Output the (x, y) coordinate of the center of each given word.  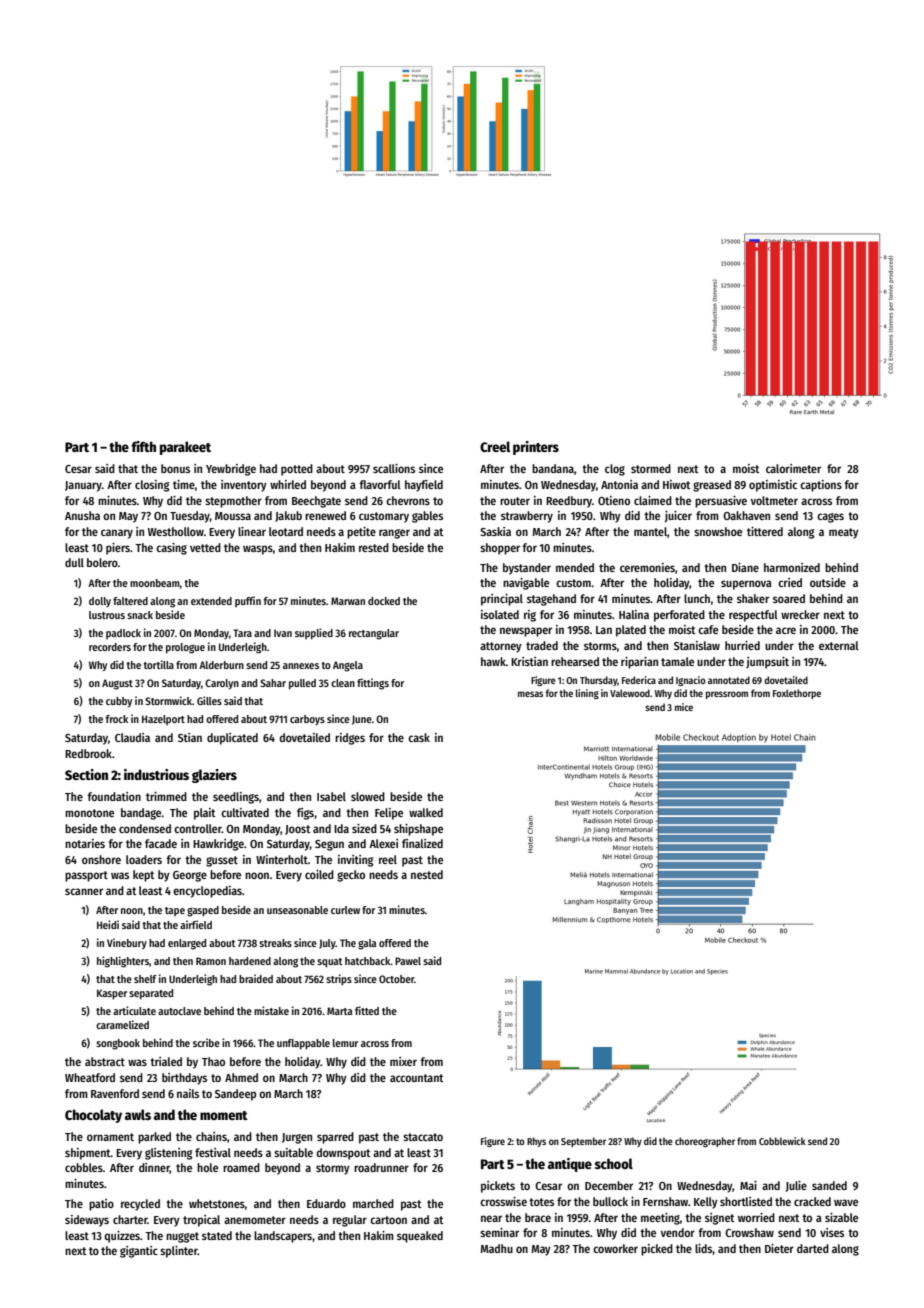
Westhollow (176, 531)
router (515, 501)
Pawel (408, 961)
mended (575, 567)
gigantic (139, 1252)
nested (427, 874)
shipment (88, 1154)
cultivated (245, 812)
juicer (678, 517)
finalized (422, 843)
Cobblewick (782, 1141)
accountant (417, 1078)
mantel (650, 531)
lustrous (107, 615)
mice (684, 707)
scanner (84, 891)
